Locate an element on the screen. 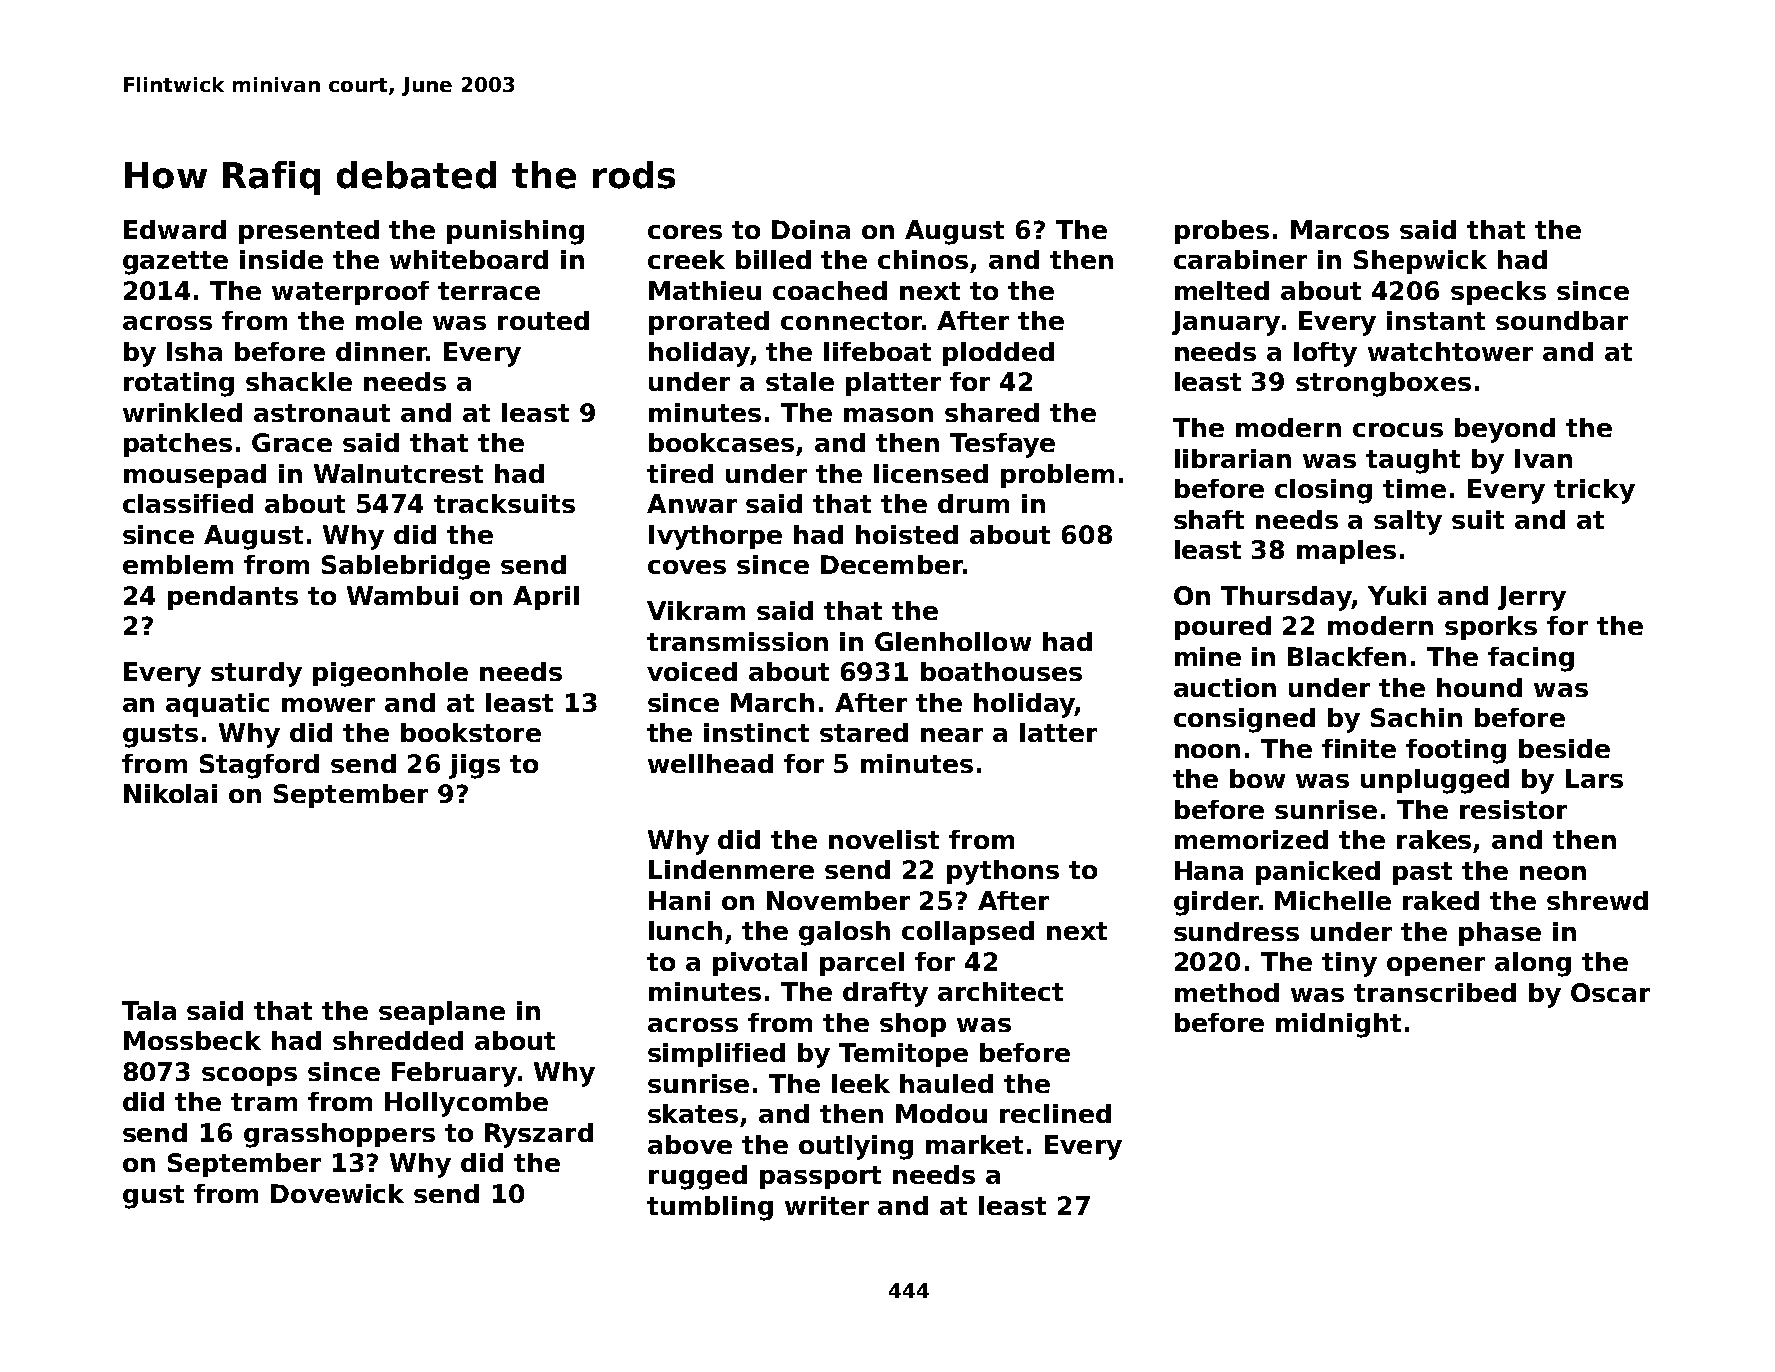 The height and width of the screenshot is (1372, 1775). Ivythorpe is located at coordinates (715, 537).
